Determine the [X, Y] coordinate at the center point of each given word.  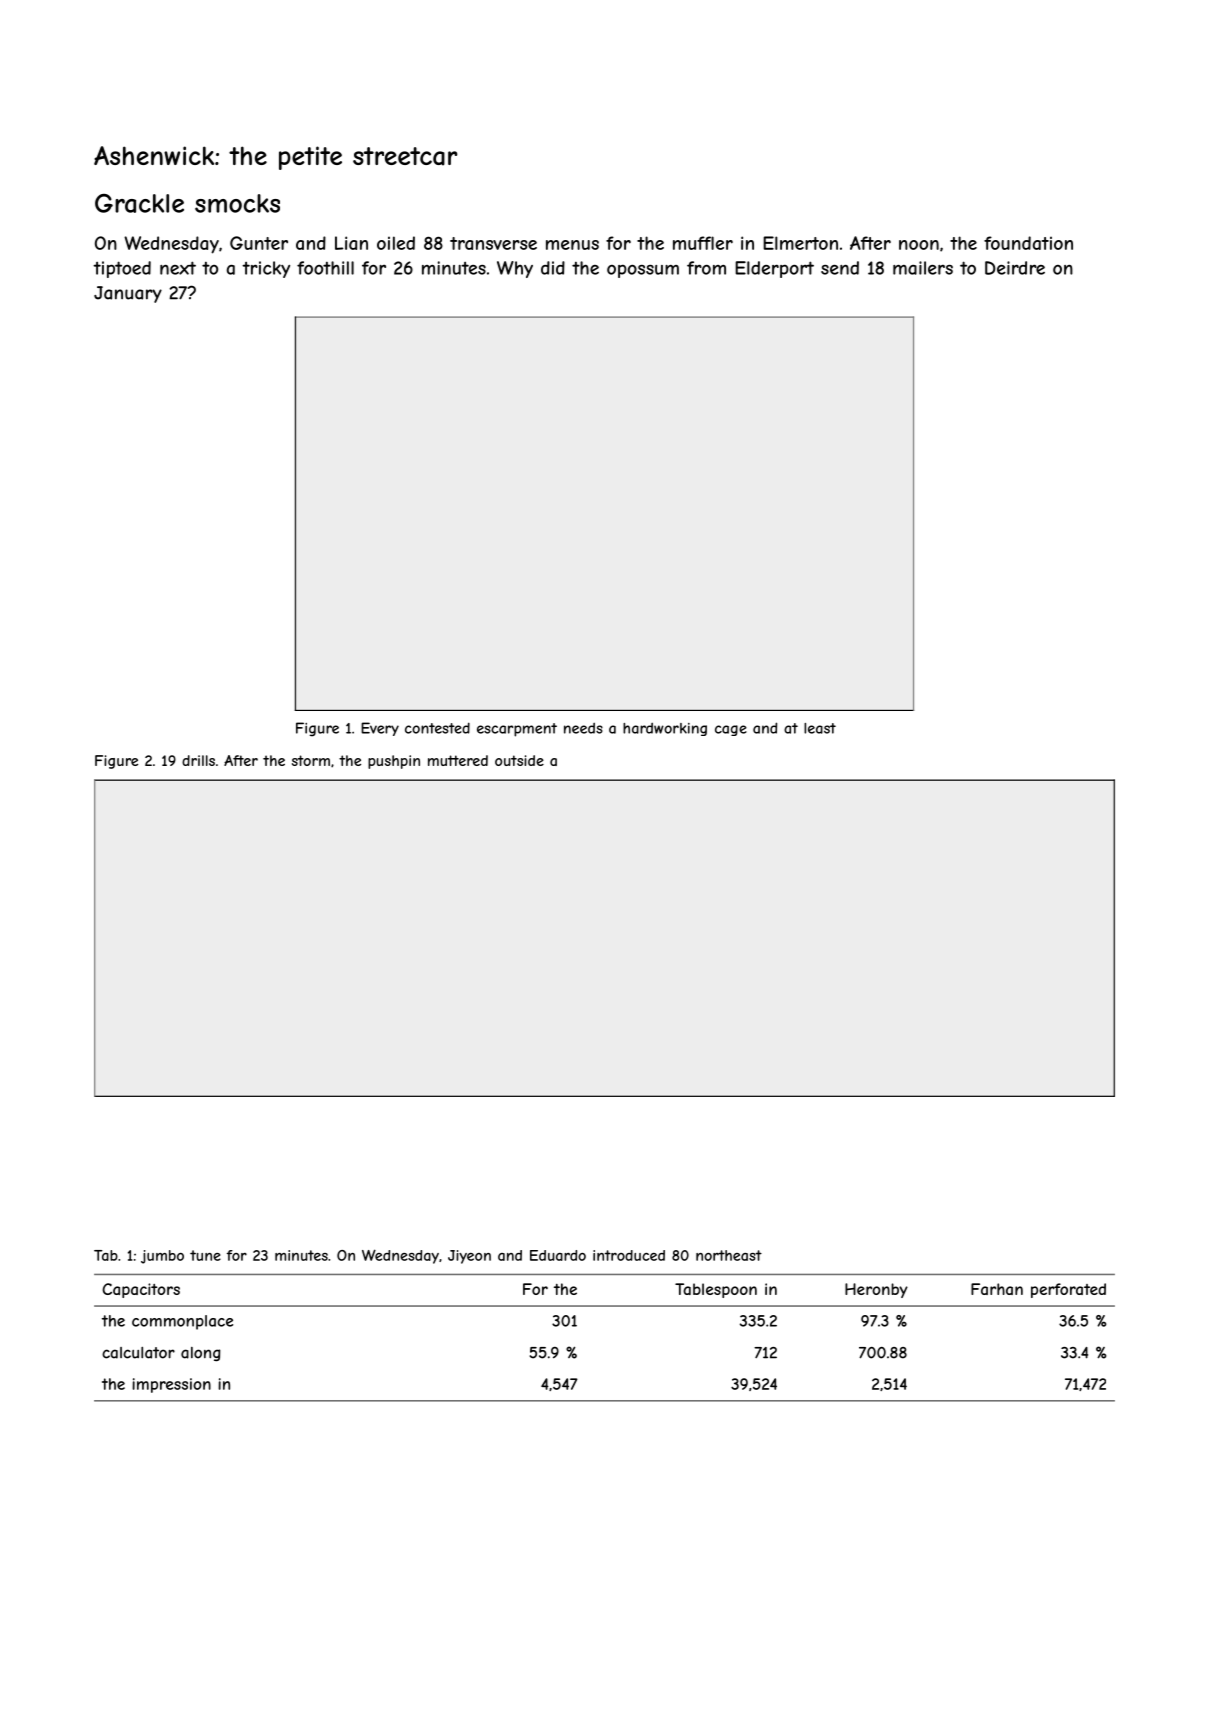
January [128, 294]
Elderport [774, 269]
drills [198, 760]
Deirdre [1015, 268]
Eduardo [558, 1255]
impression [171, 1385]
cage [731, 730]
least [820, 728]
